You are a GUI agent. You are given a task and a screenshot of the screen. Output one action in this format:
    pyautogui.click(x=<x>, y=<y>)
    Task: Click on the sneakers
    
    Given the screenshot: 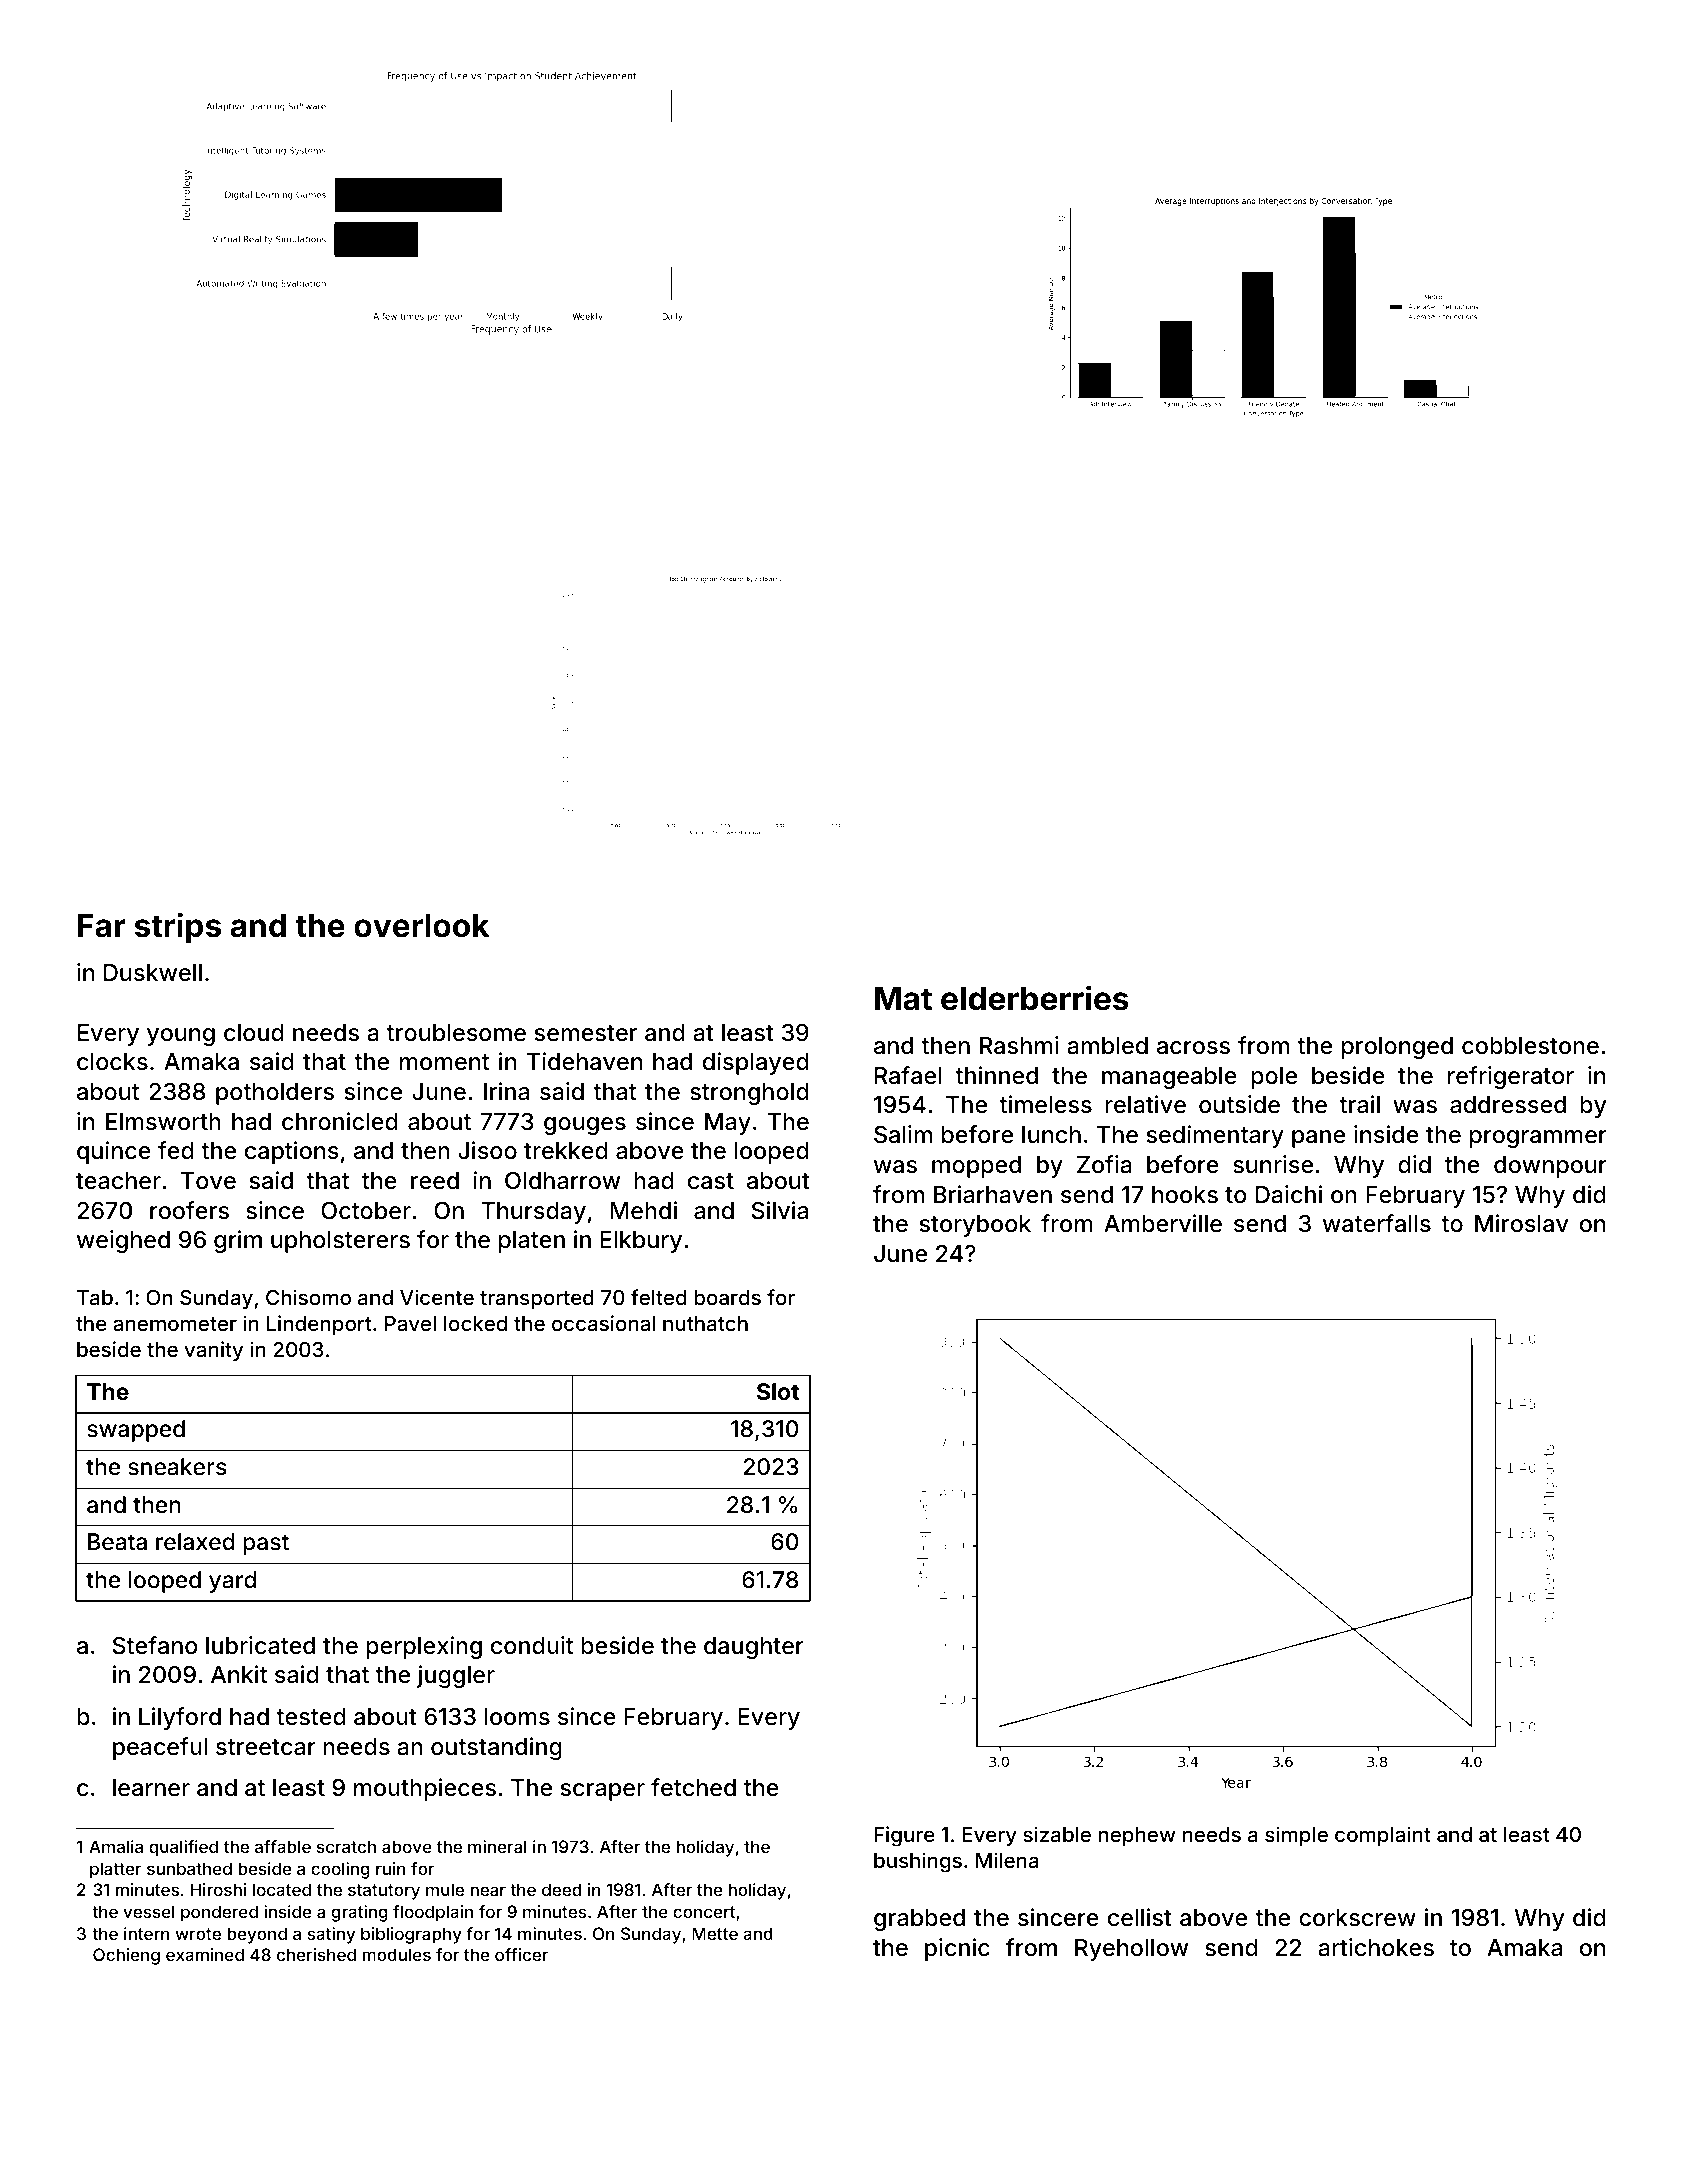 What is the action you would take?
    pyautogui.click(x=177, y=1467)
